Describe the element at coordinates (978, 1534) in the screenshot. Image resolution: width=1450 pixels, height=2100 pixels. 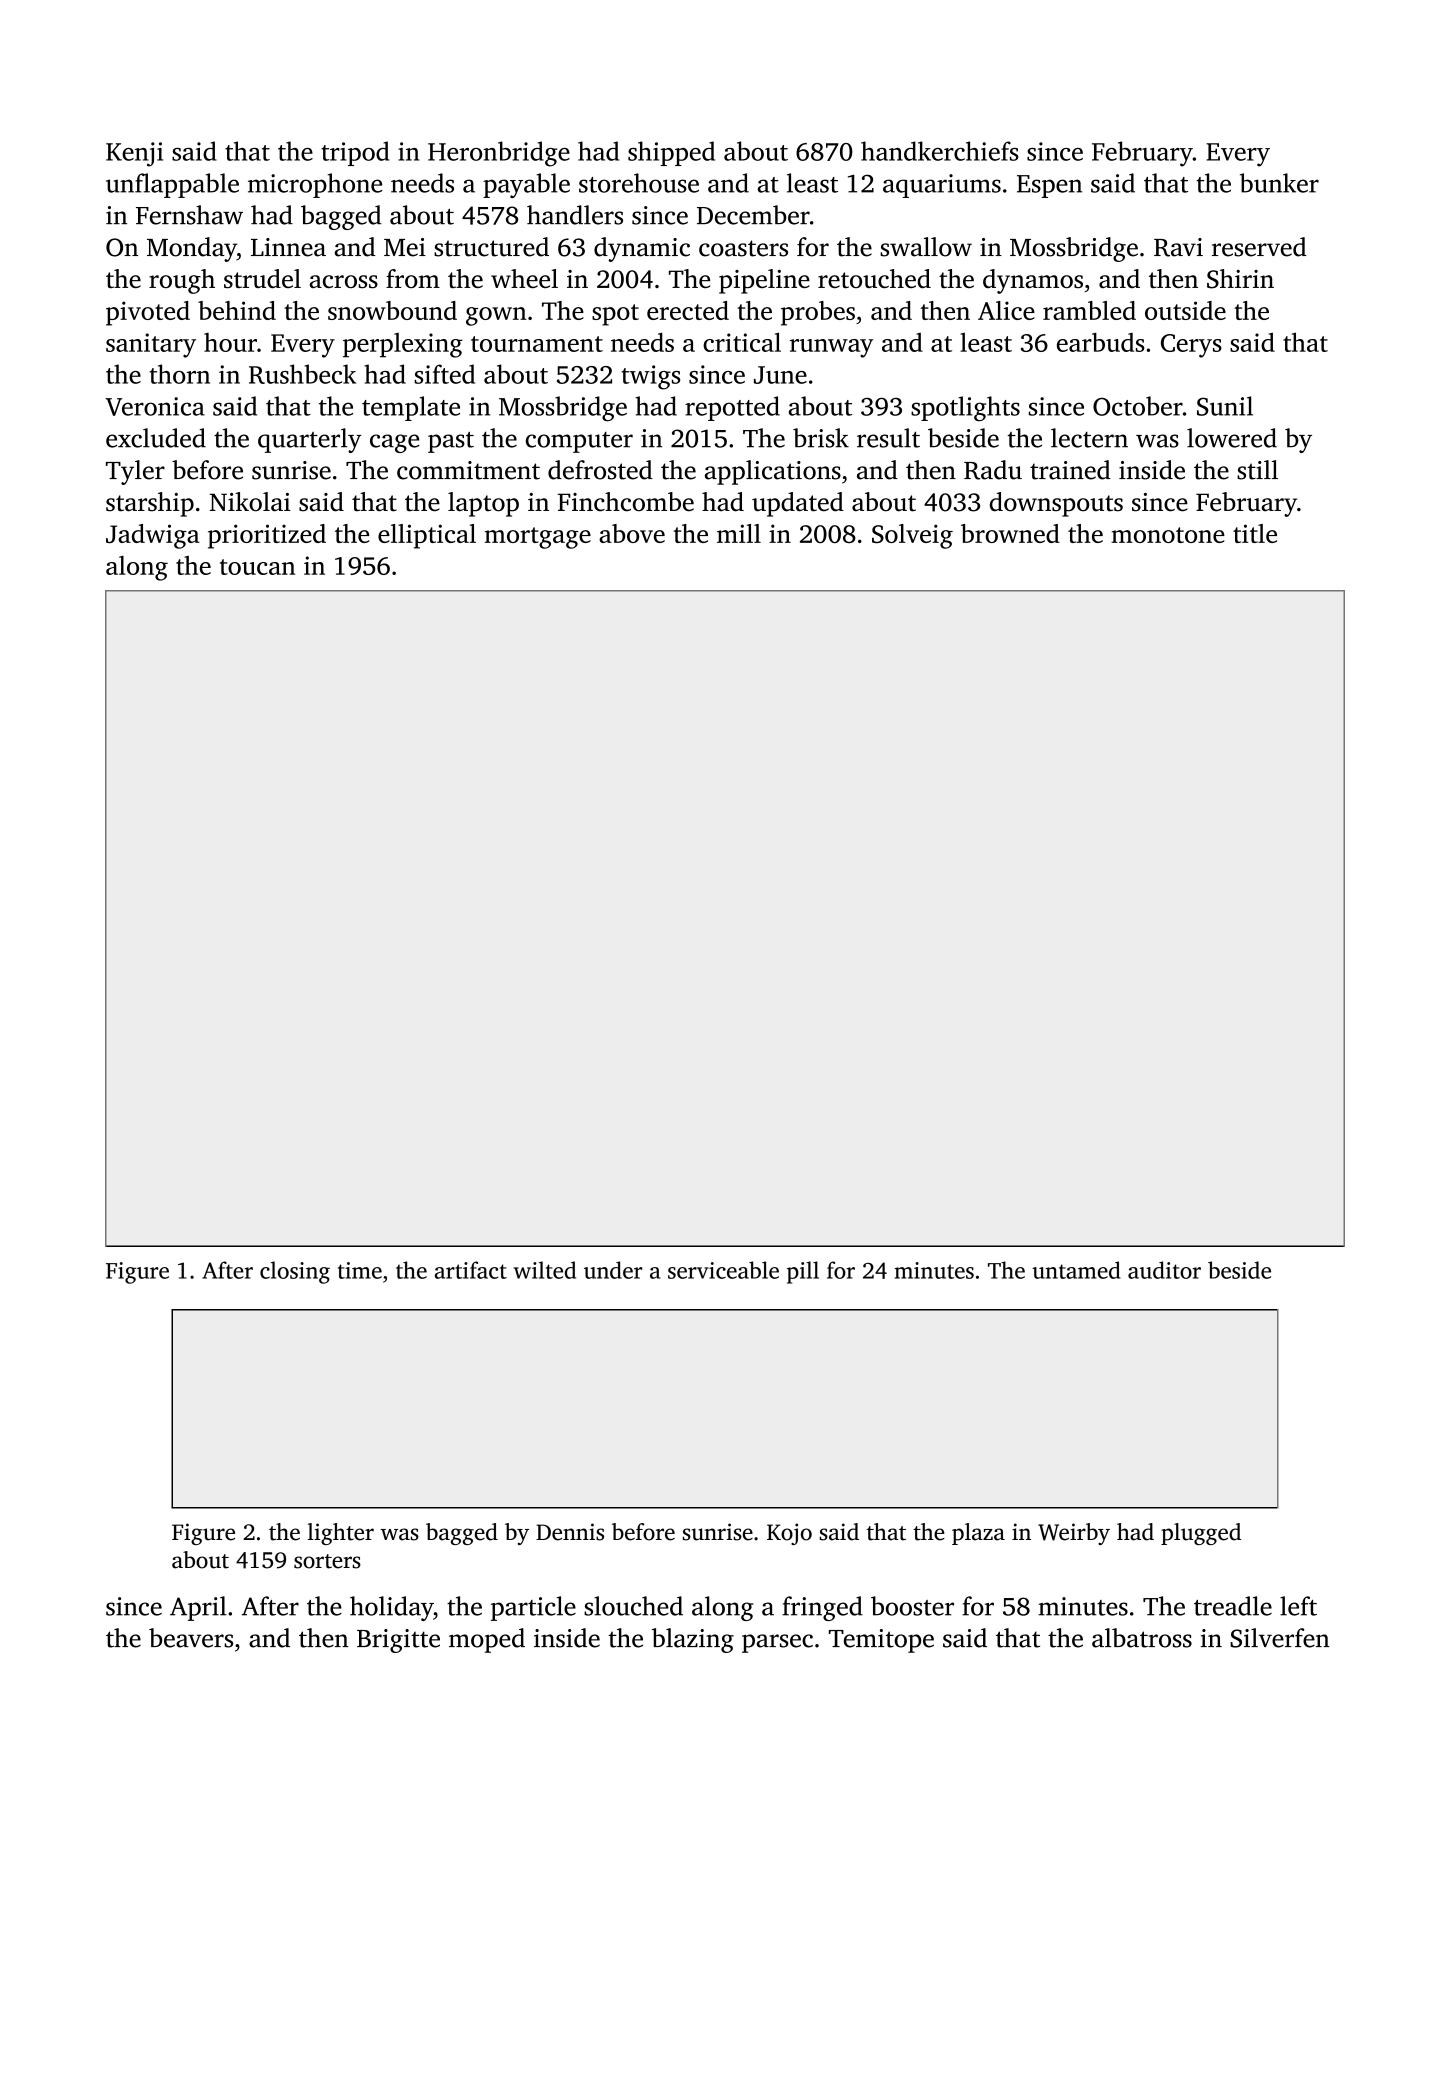
I see `plaza` at that location.
